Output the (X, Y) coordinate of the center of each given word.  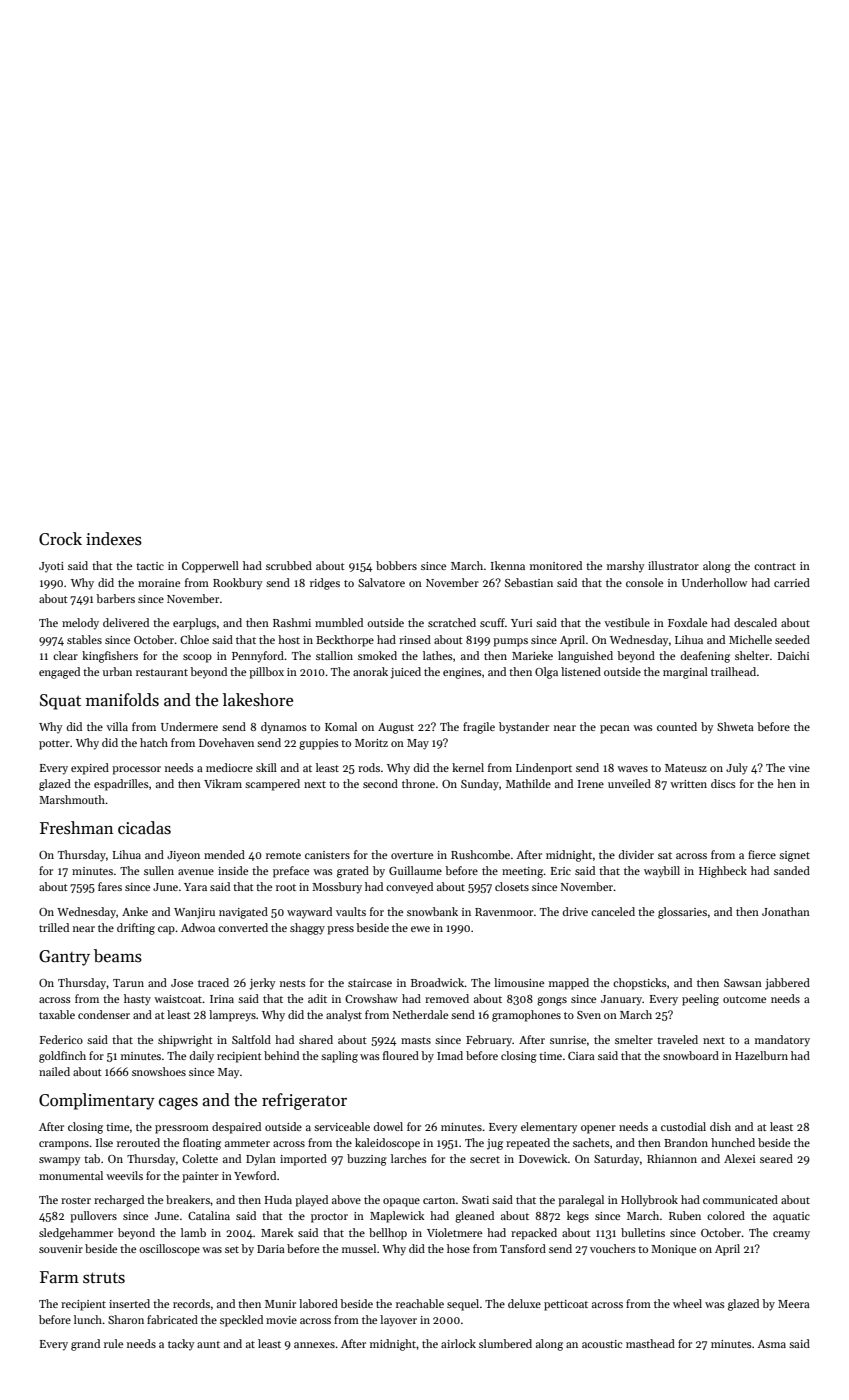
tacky (181, 1345)
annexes (314, 1345)
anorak (370, 671)
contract (775, 566)
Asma (771, 1344)
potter (54, 745)
